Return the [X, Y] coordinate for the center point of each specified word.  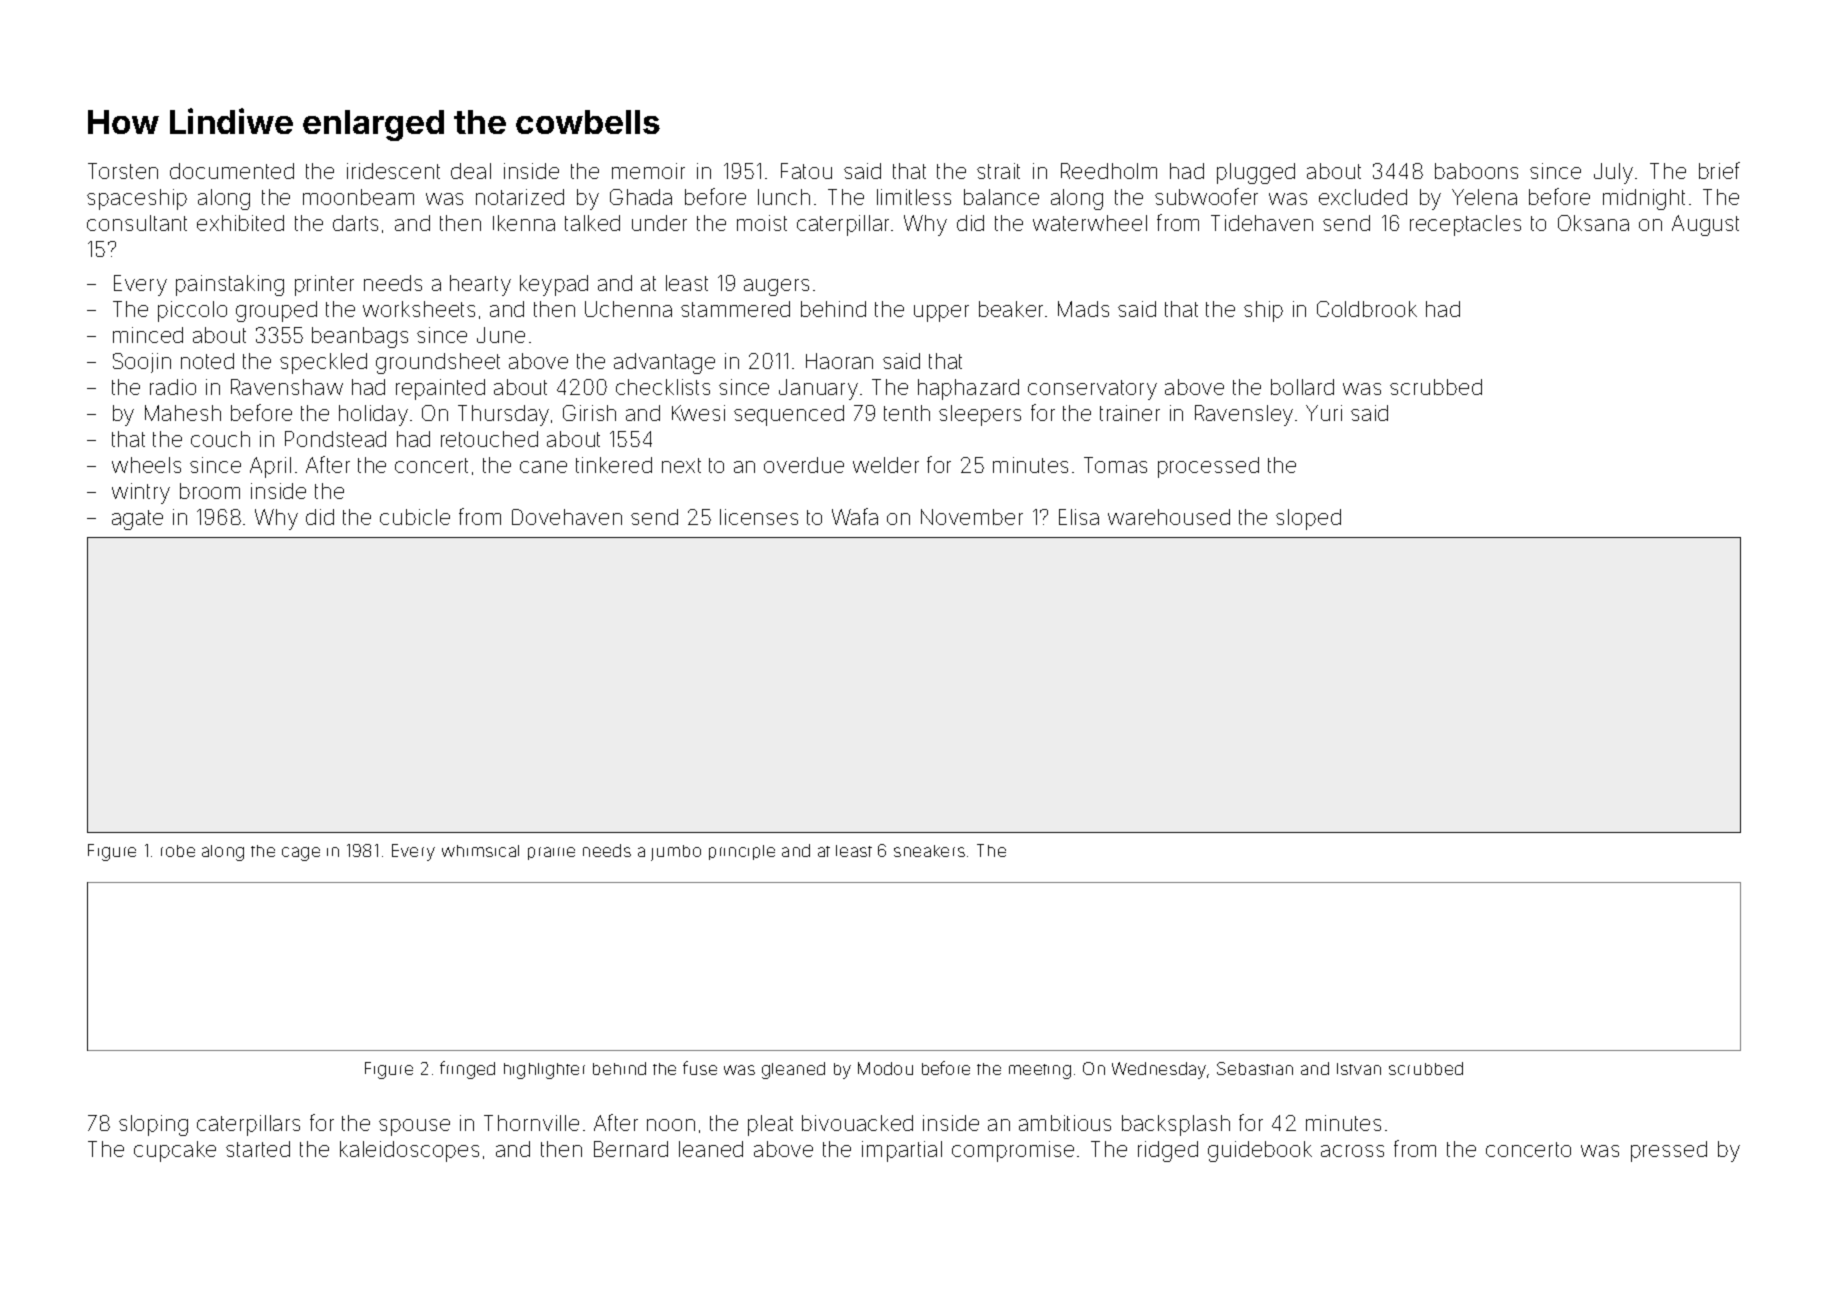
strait [998, 171]
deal [471, 171]
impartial [902, 1151]
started [258, 1149]
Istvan [1359, 1069]
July [1613, 173]
